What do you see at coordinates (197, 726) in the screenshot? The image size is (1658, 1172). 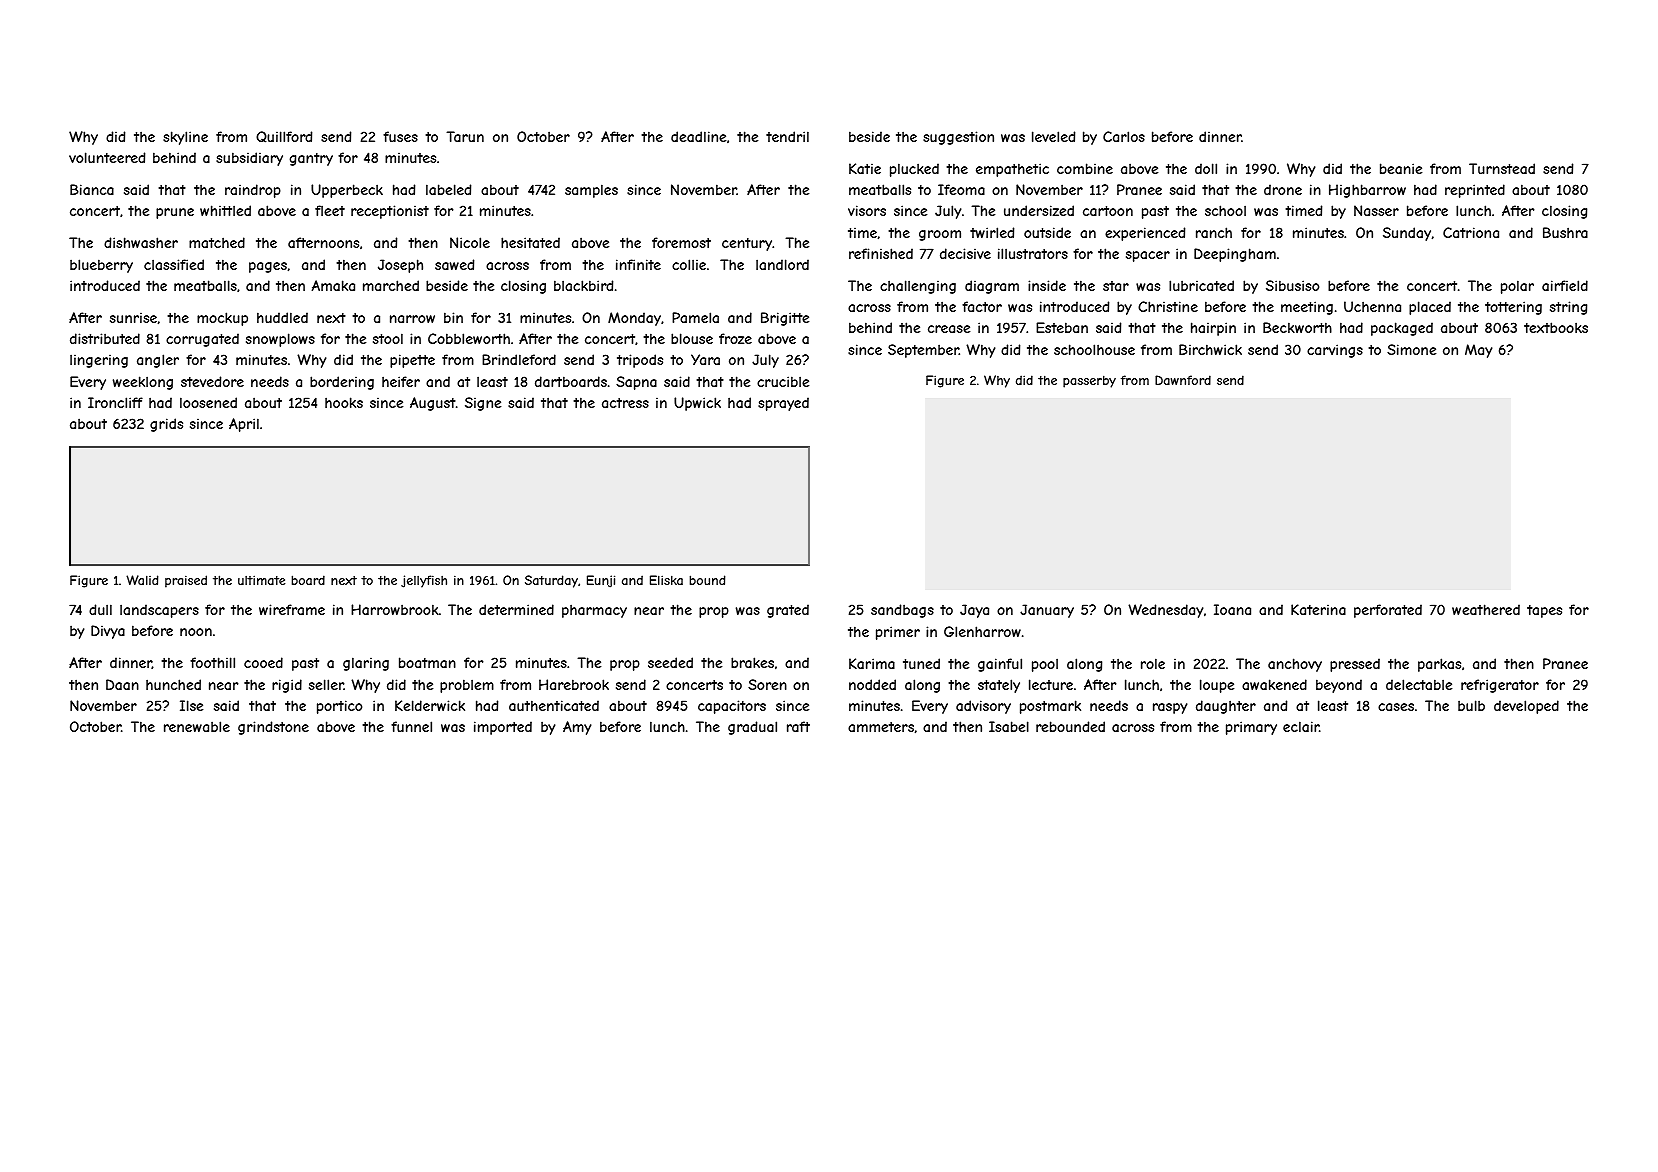 I see `renewable` at bounding box center [197, 726].
